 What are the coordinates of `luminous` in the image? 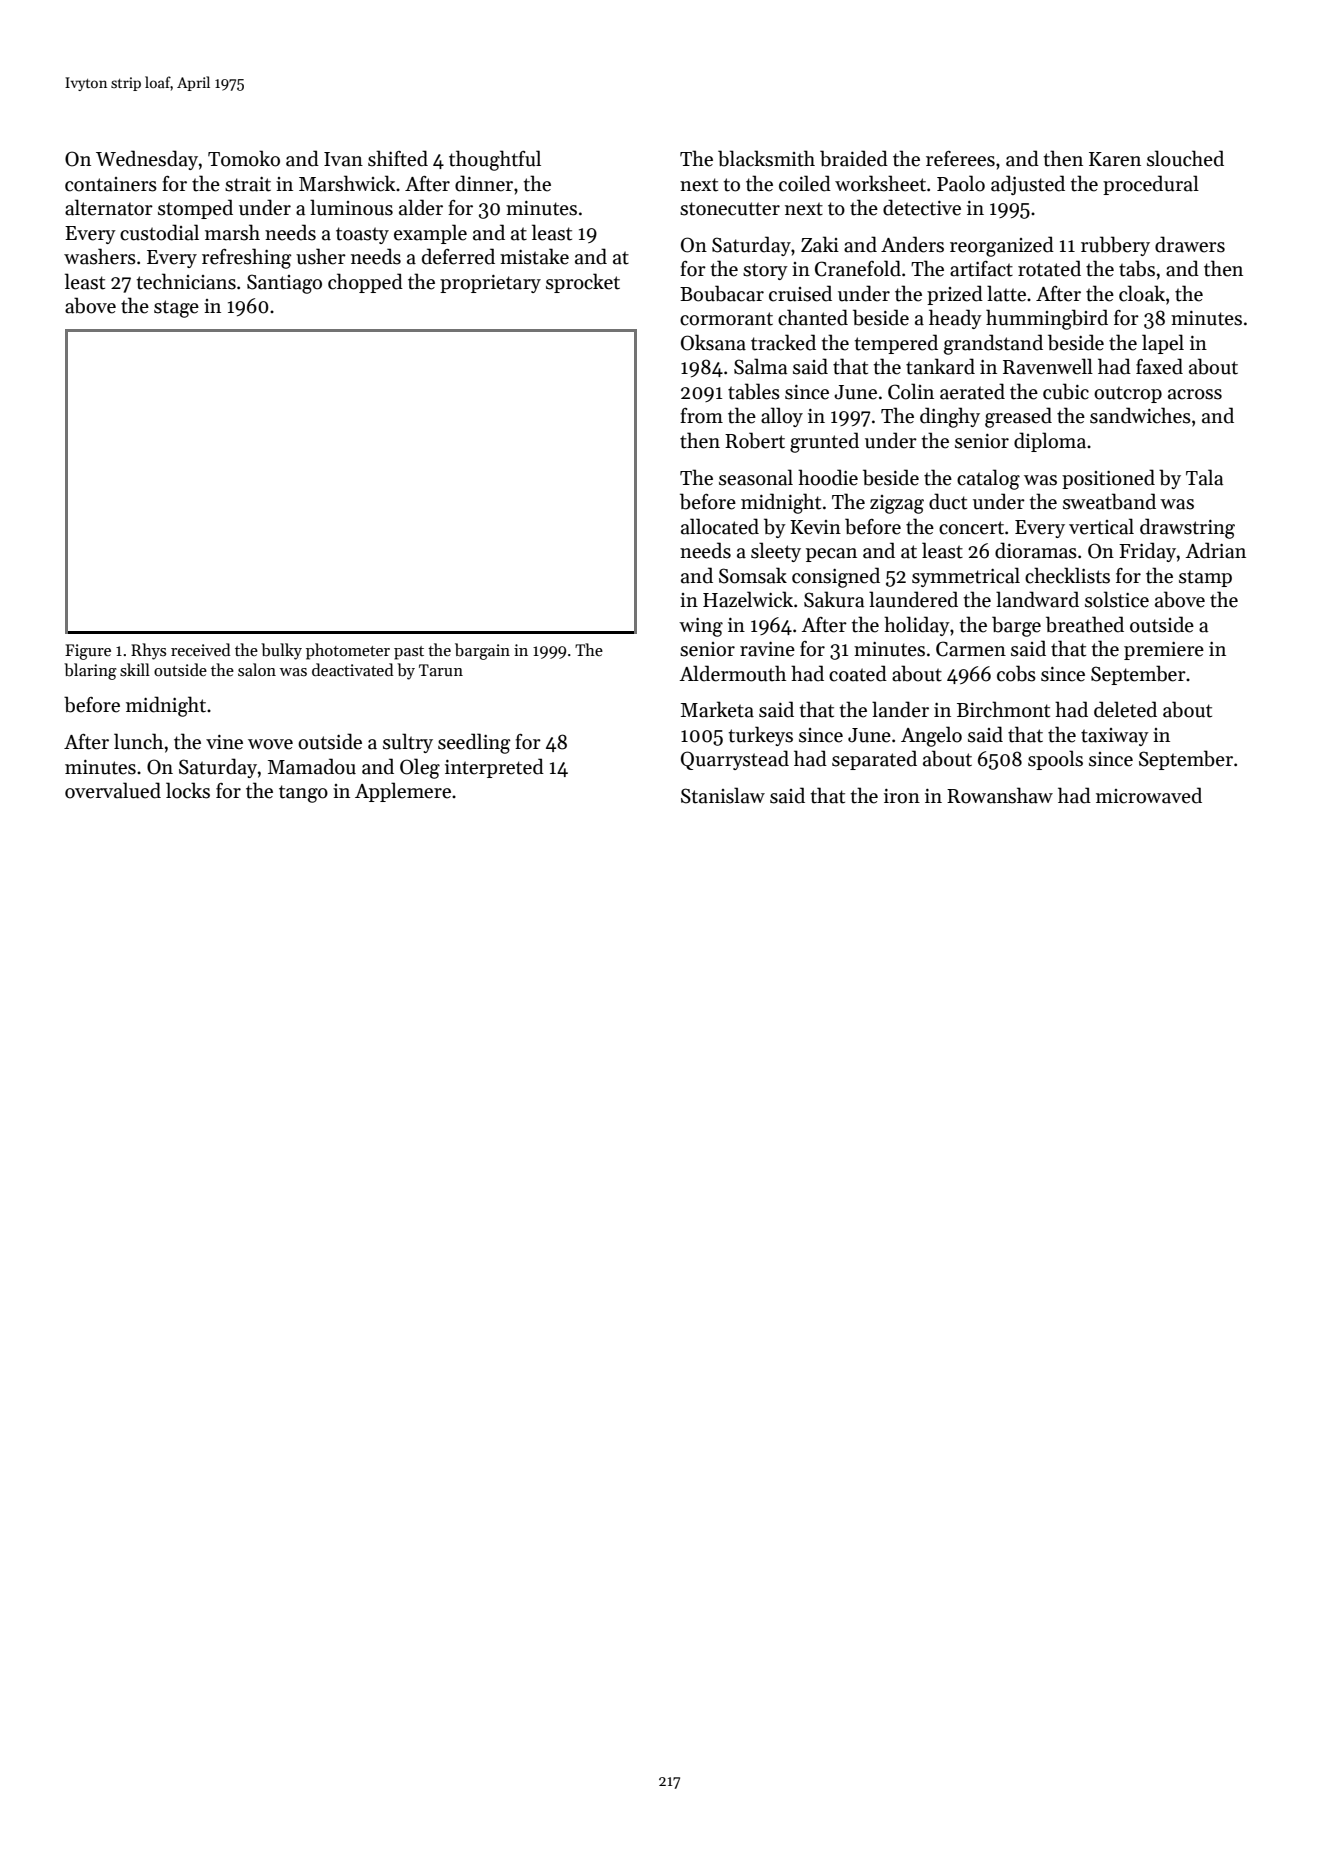 It's located at (351, 207).
